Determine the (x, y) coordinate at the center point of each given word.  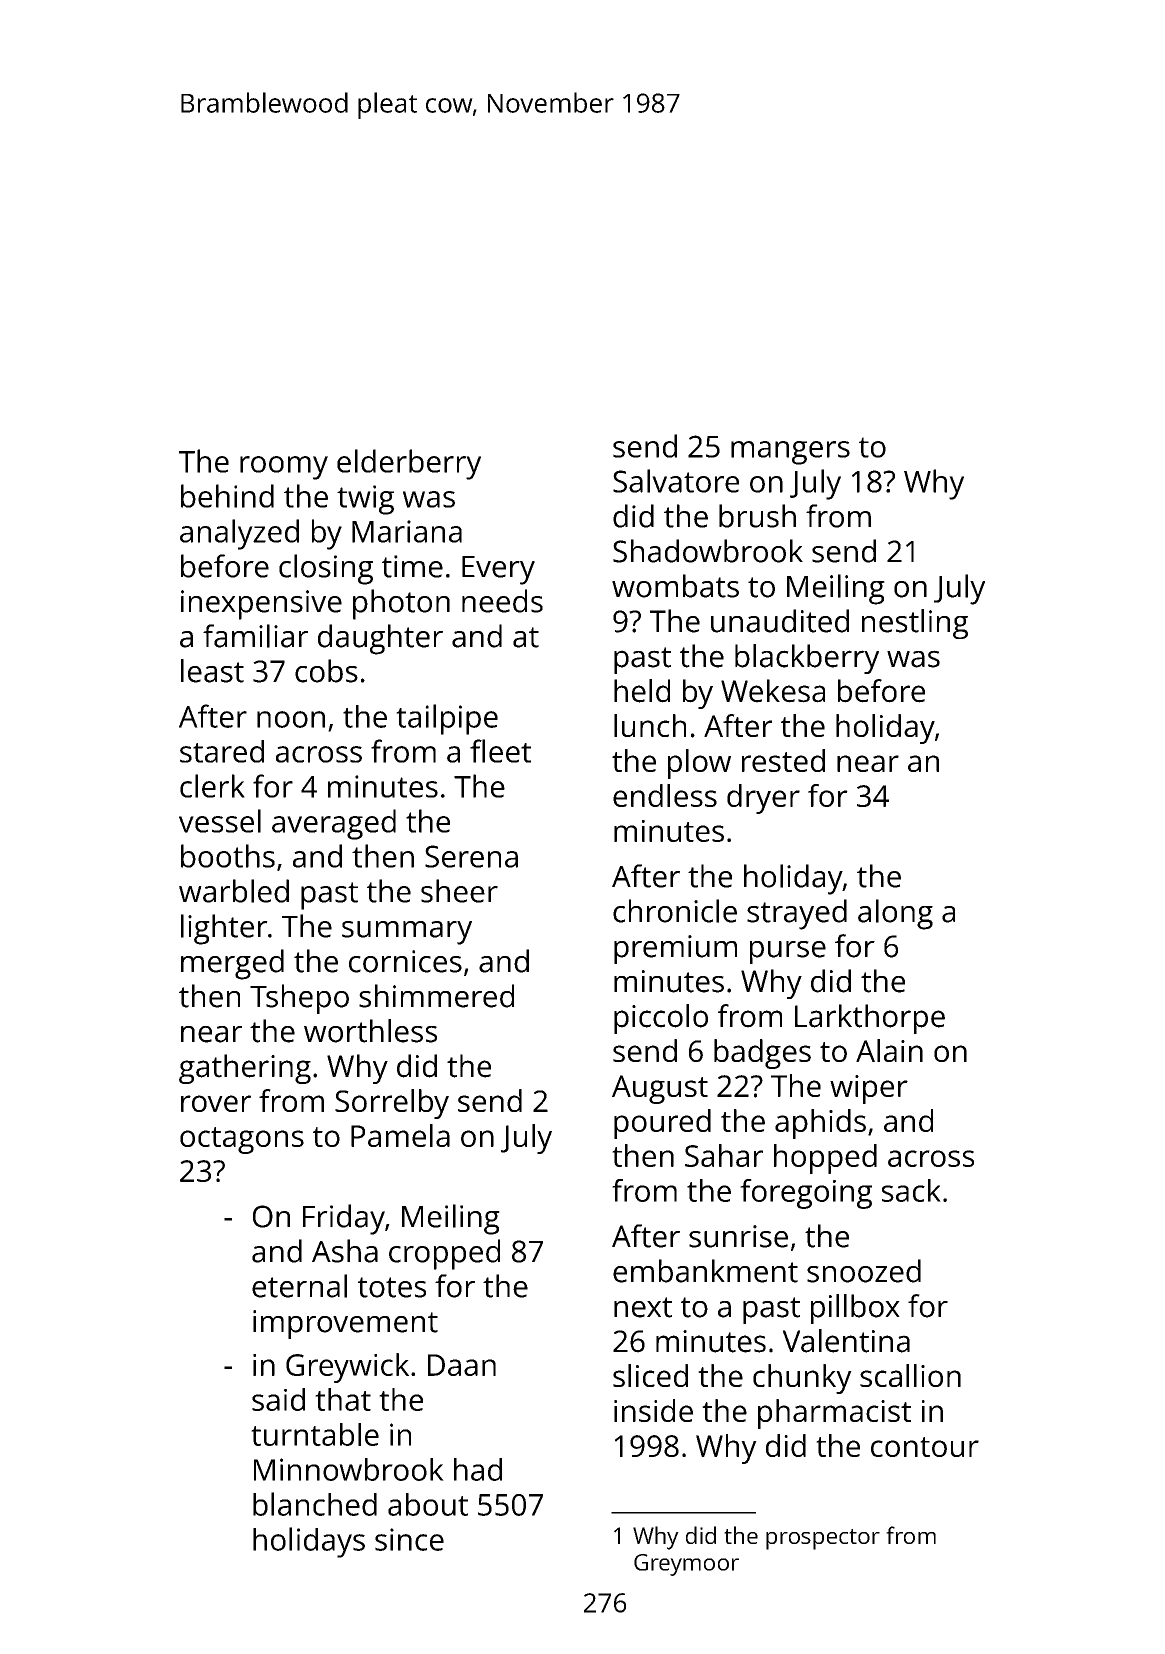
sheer (459, 891)
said (278, 1399)
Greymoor (686, 1565)
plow (699, 764)
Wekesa (773, 691)
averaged (334, 824)
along (895, 914)
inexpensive (261, 605)
